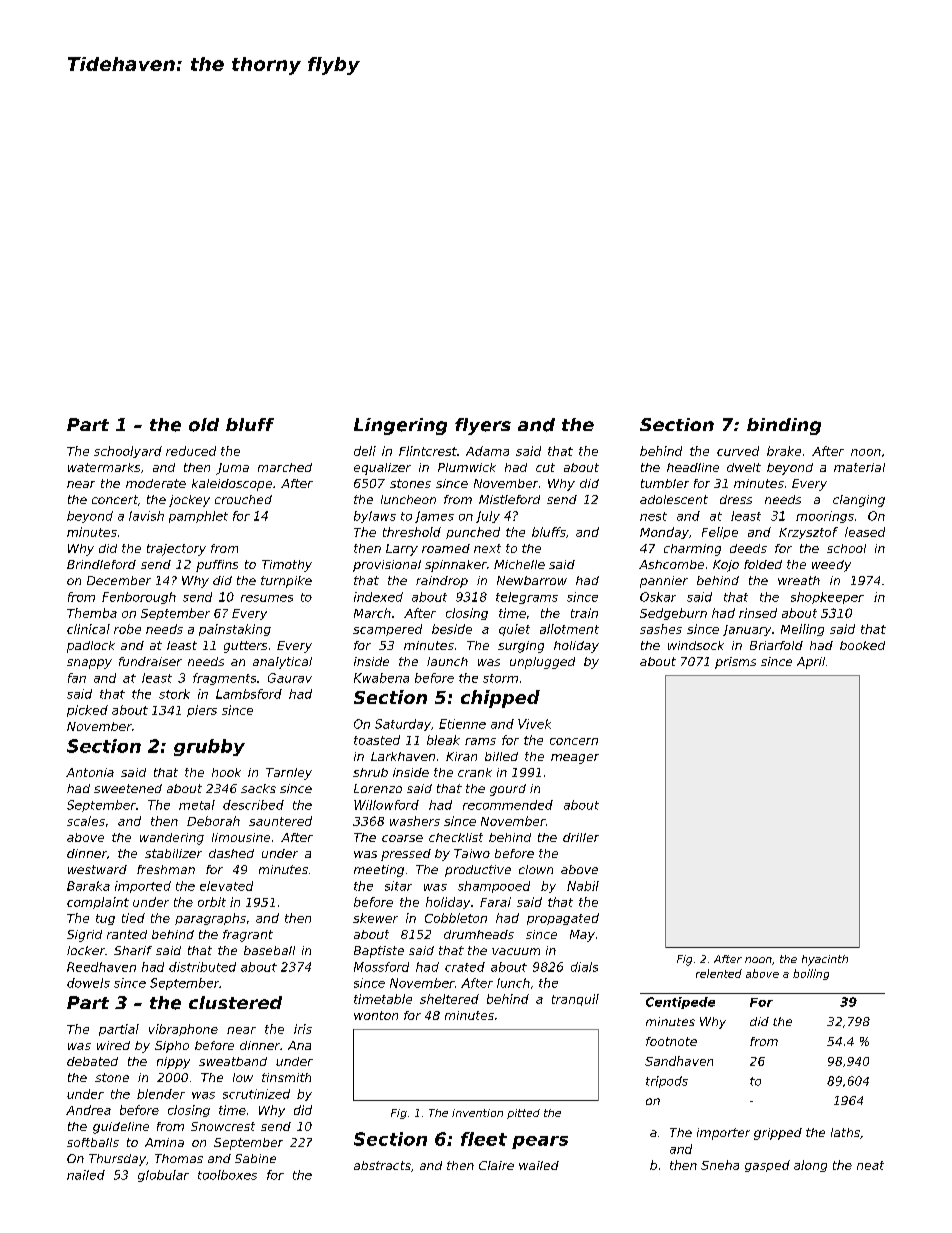  What do you see at coordinates (104, 467) in the screenshot?
I see `watermarks` at bounding box center [104, 467].
